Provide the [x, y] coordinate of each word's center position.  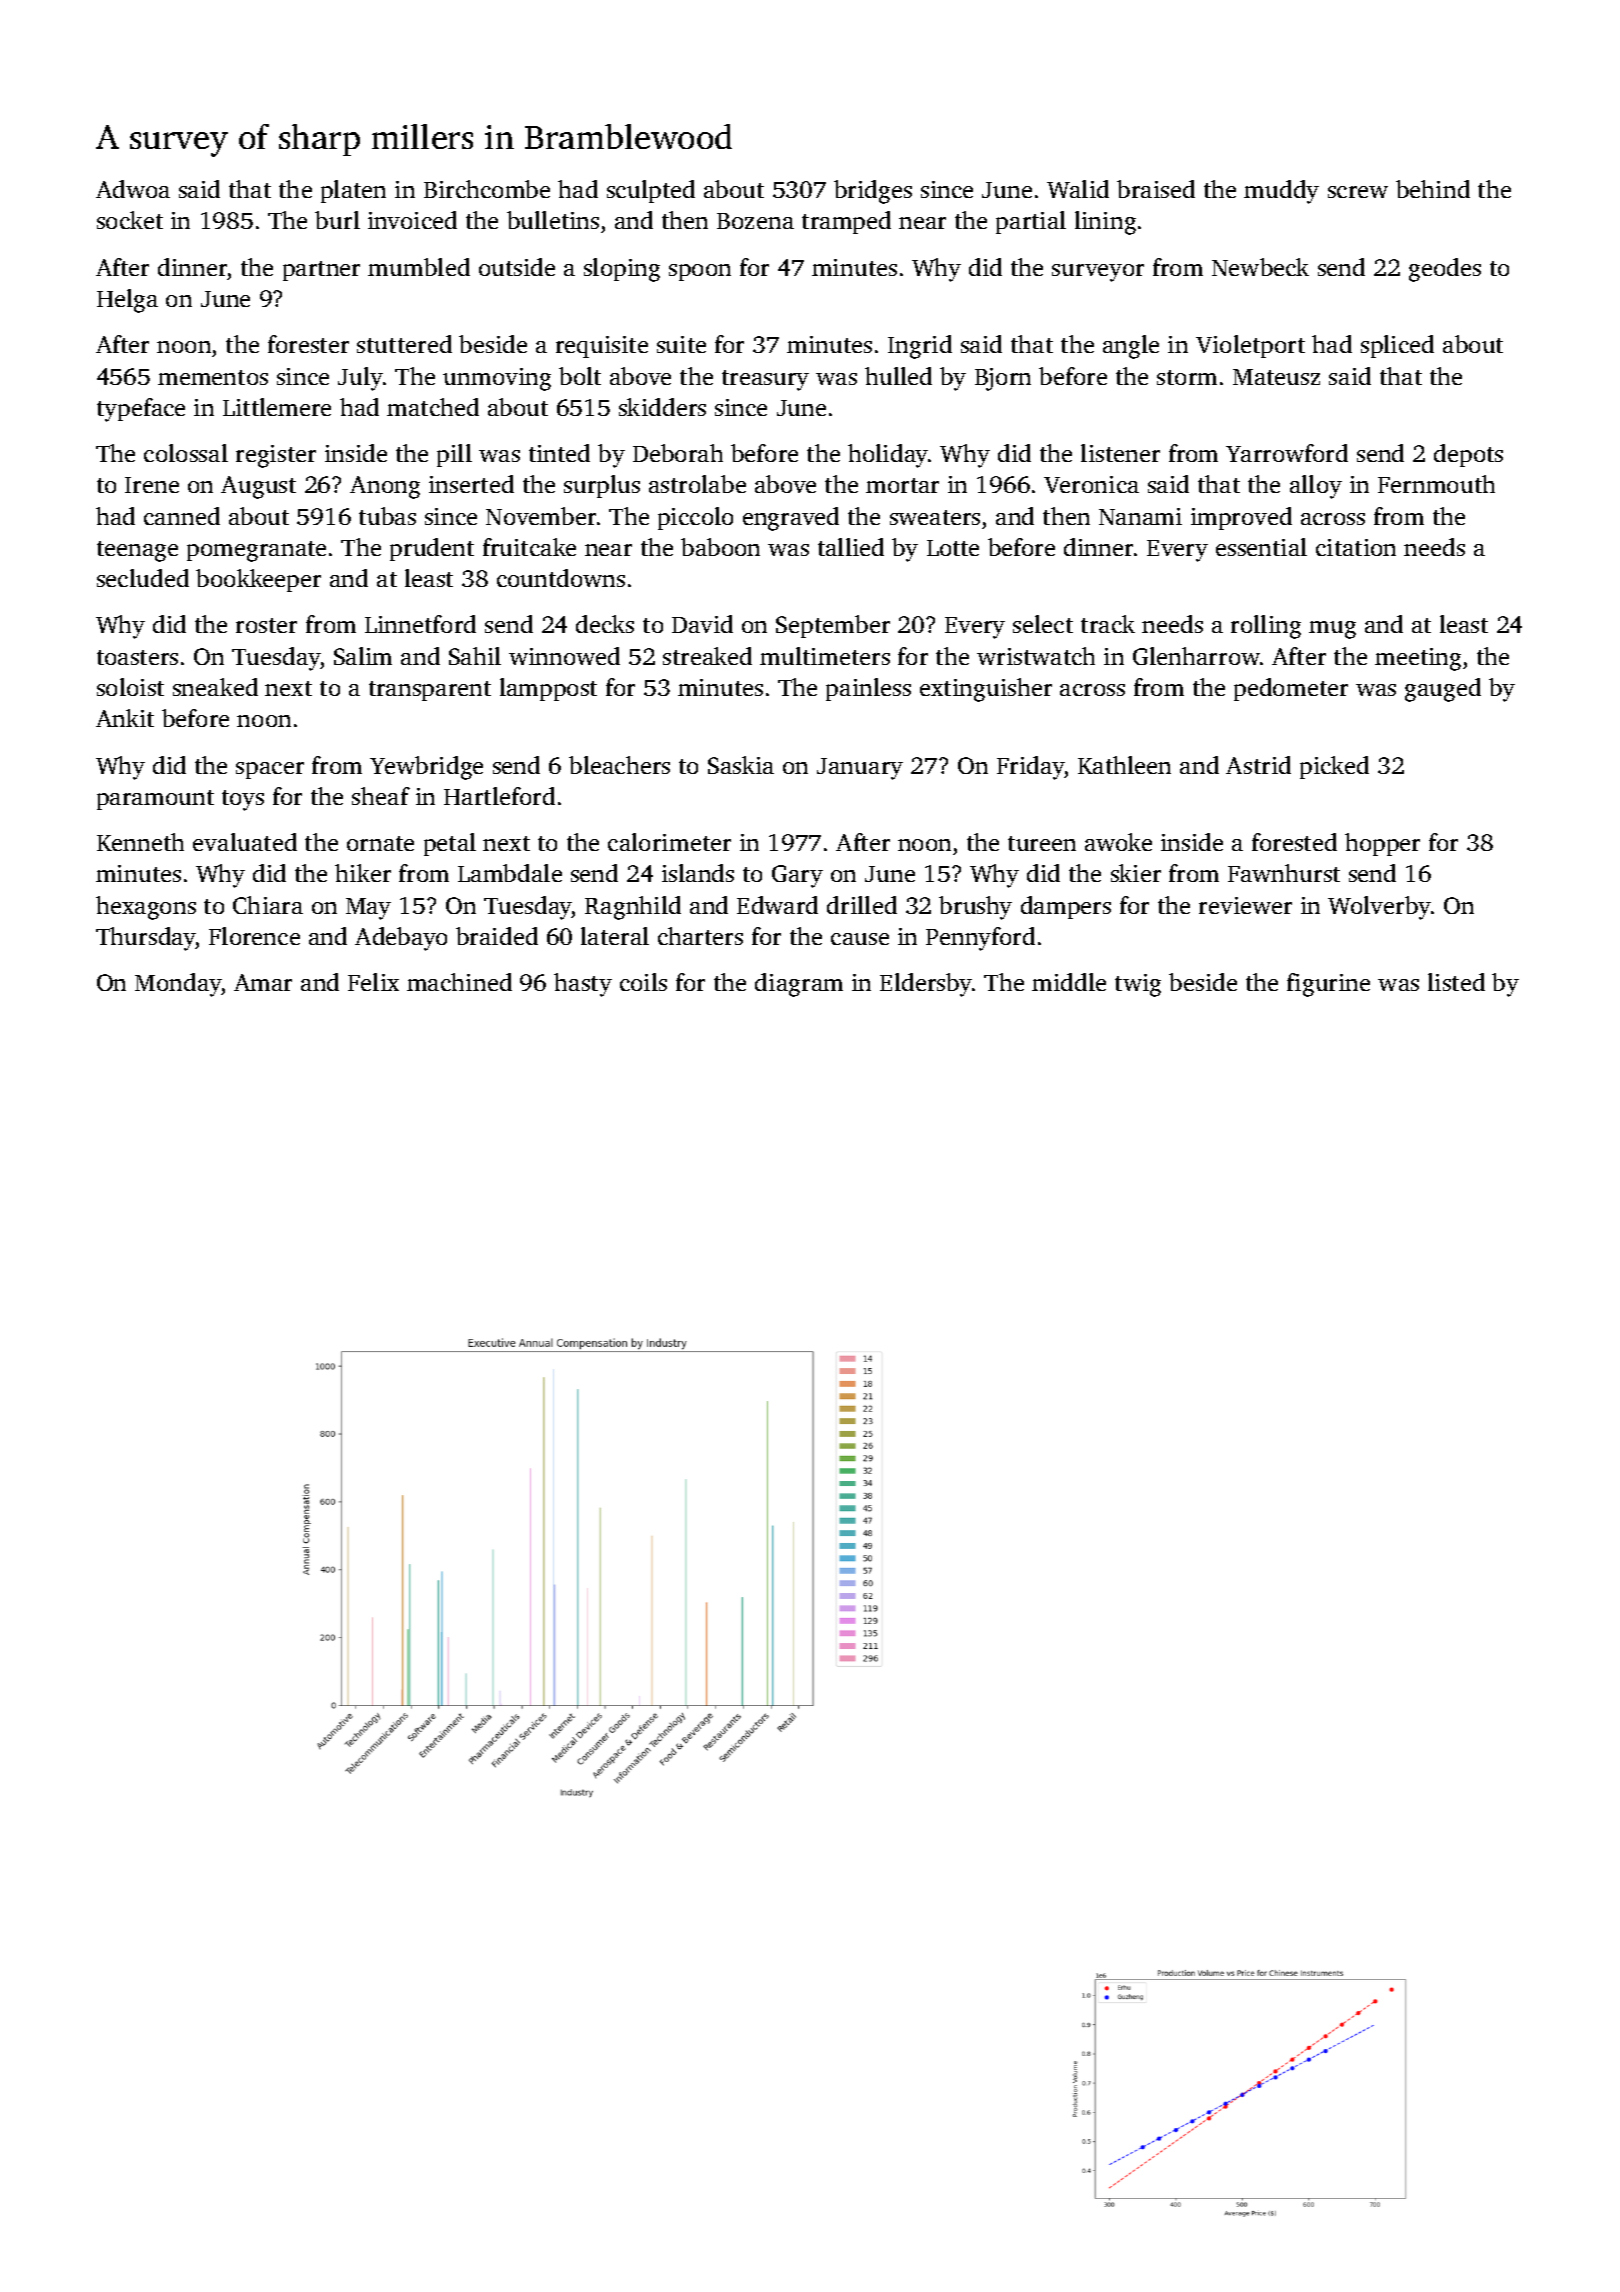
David [702, 624]
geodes [1445, 270]
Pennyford [980, 939]
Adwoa [133, 189]
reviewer [1245, 905]
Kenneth [140, 842]
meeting [1418, 659]
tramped [846, 222]
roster [266, 625]
